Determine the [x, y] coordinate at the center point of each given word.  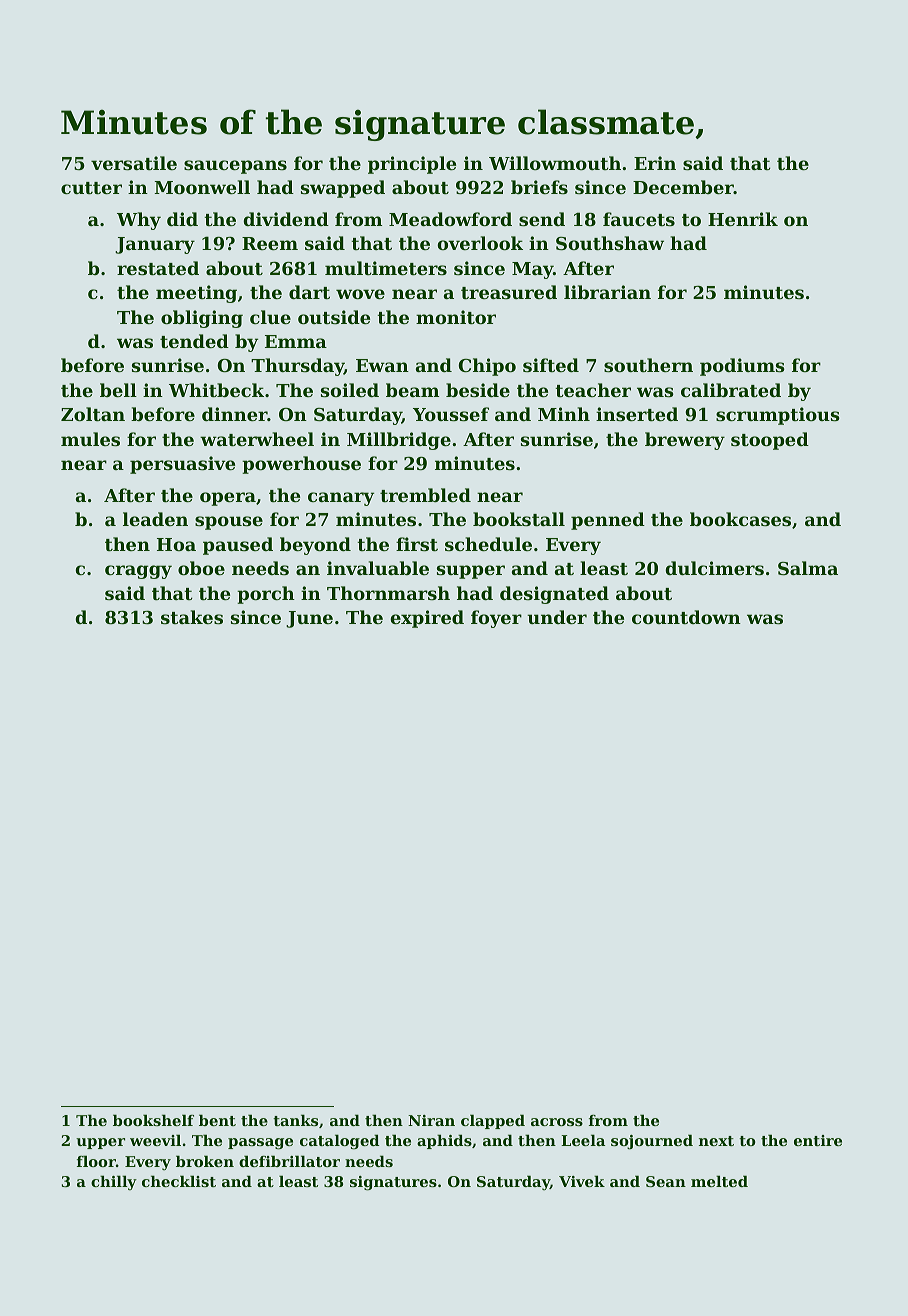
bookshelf [153, 1120]
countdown [686, 617]
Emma [296, 341]
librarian [607, 292]
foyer [496, 619]
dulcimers [714, 568]
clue [270, 317]
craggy [138, 572]
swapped [343, 189]
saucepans [235, 167]
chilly [114, 1182]
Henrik [743, 219]
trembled [425, 495]
